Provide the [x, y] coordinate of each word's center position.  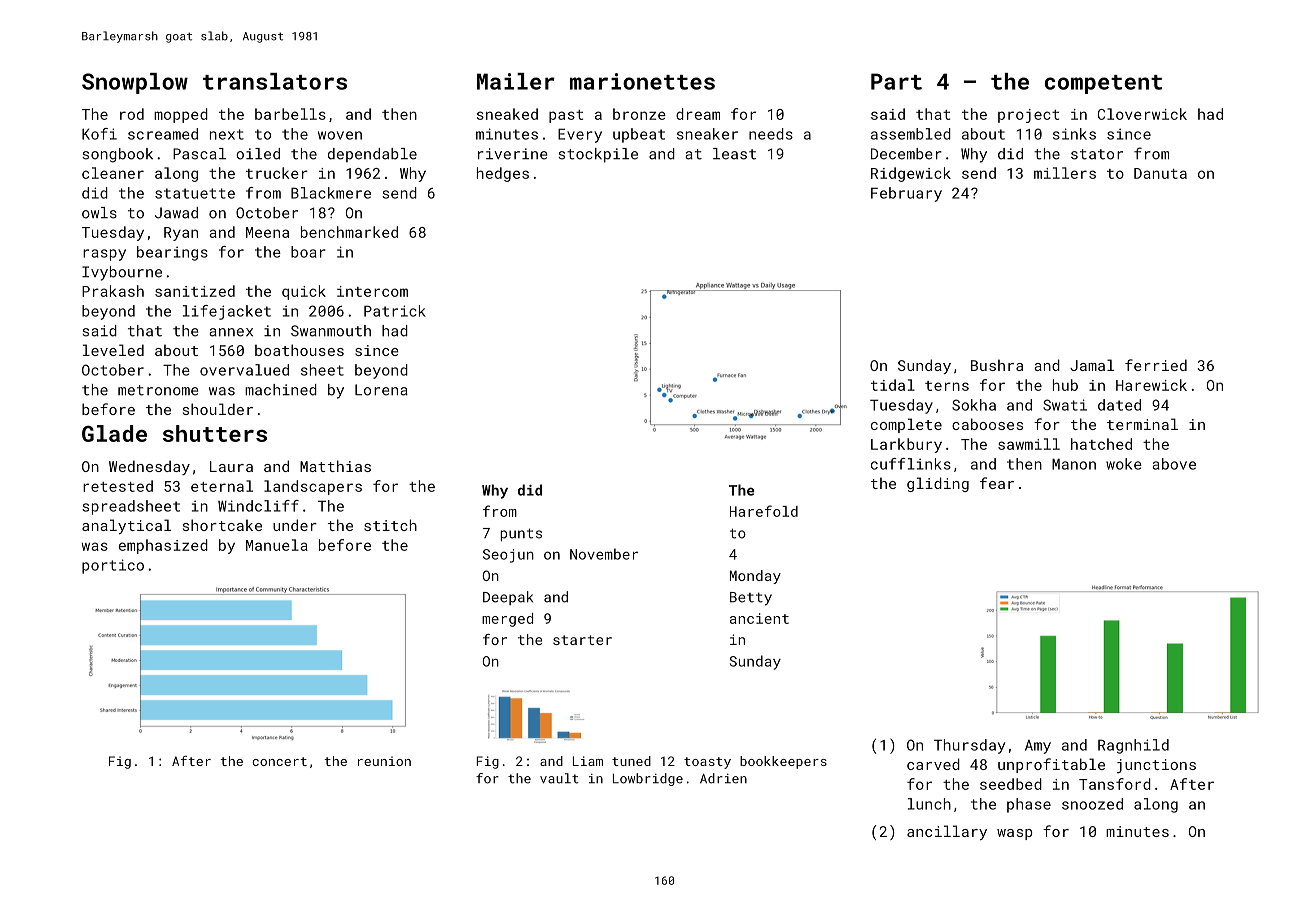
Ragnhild [1133, 746]
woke [1124, 464]
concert [279, 761]
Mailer [516, 81]
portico [113, 566]
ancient [759, 618]
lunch [929, 804]
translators [275, 81]
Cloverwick [1142, 114]
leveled [113, 350]
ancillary [947, 832]
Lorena [381, 390]
